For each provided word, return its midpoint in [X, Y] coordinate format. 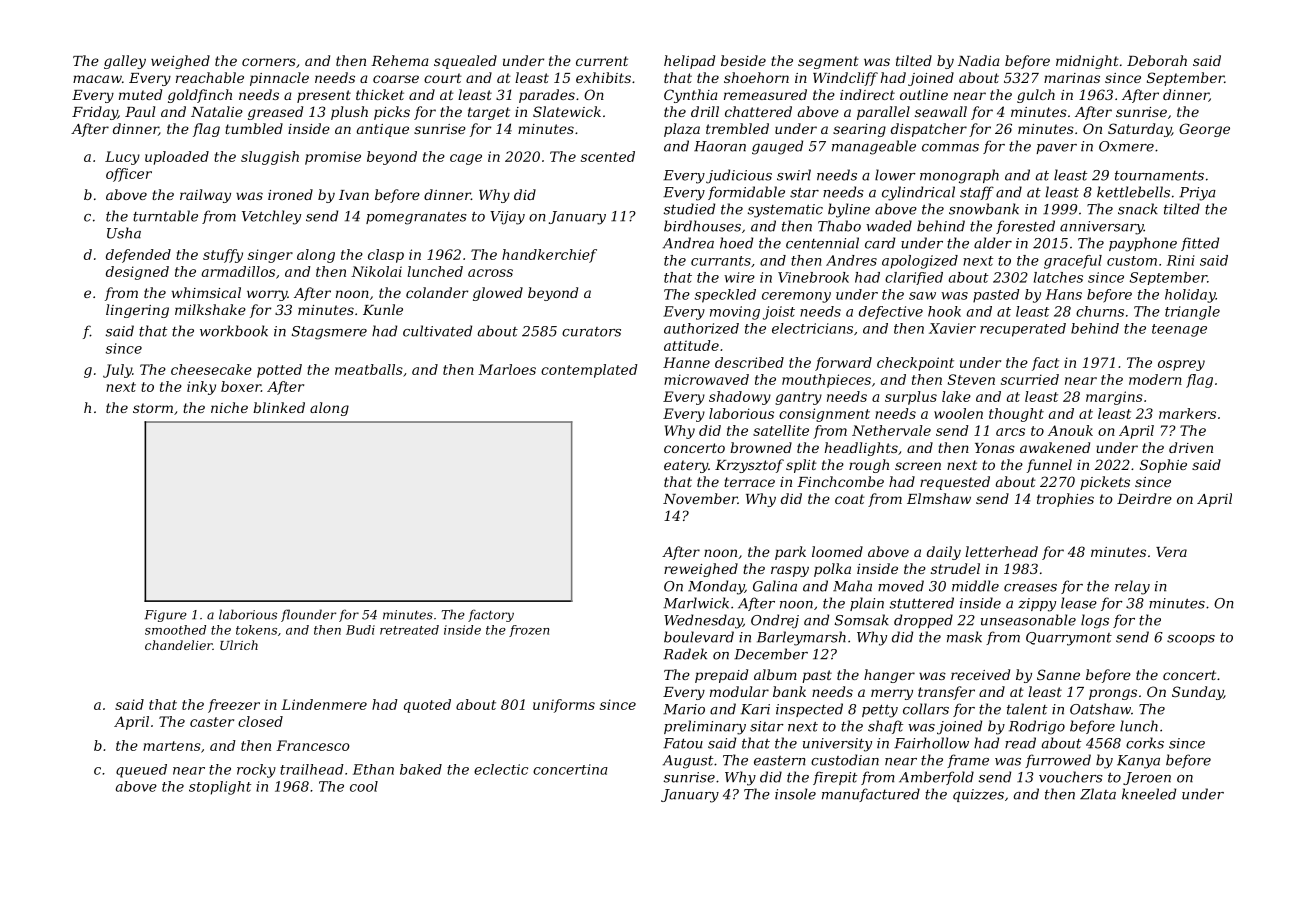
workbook [234, 331]
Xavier [952, 328]
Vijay [507, 218]
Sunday [1197, 693]
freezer [234, 706]
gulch [1036, 96]
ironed [290, 194]
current [602, 61]
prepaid [721, 676]
